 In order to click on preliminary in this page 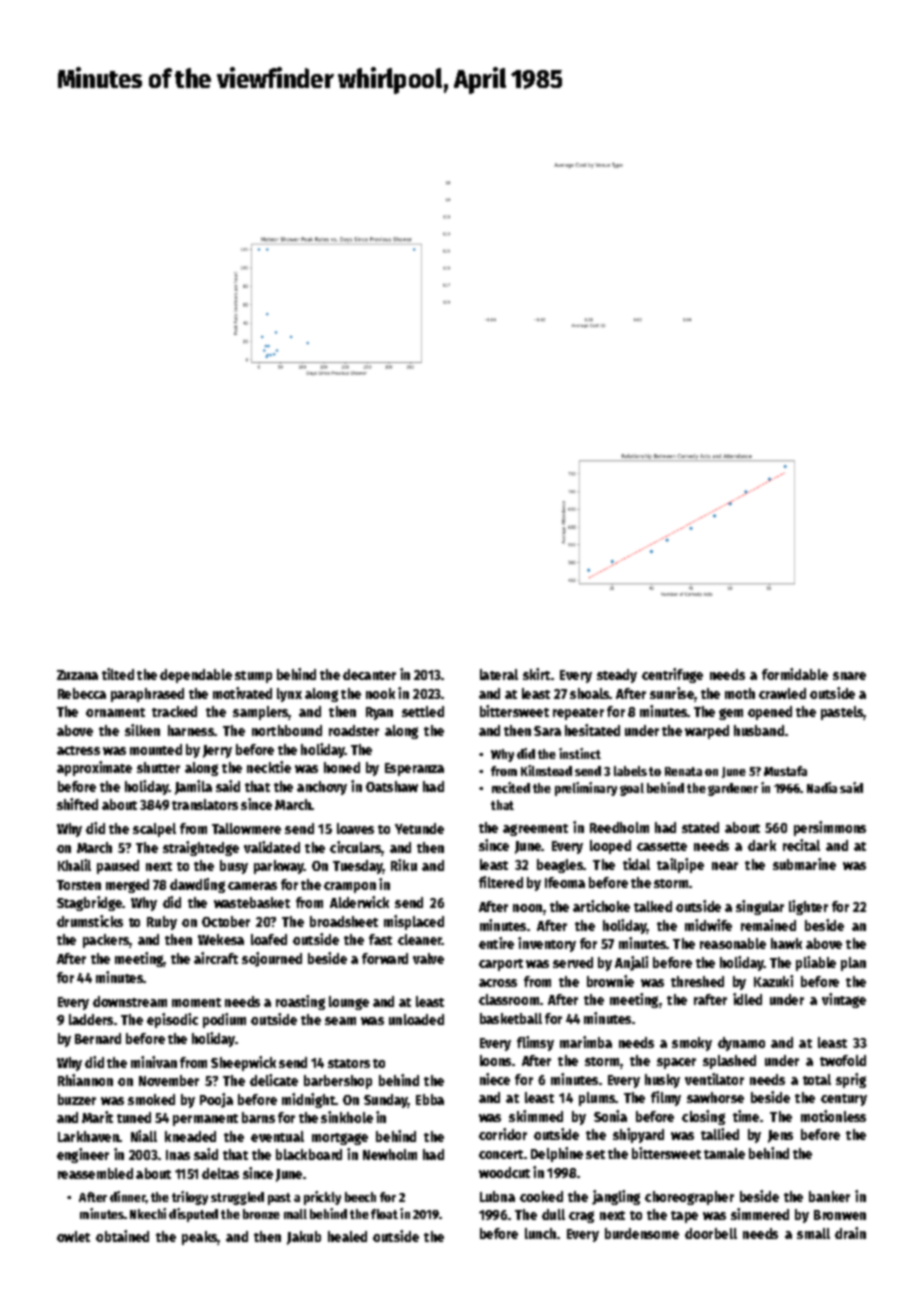, I will do `click(586, 789)`.
